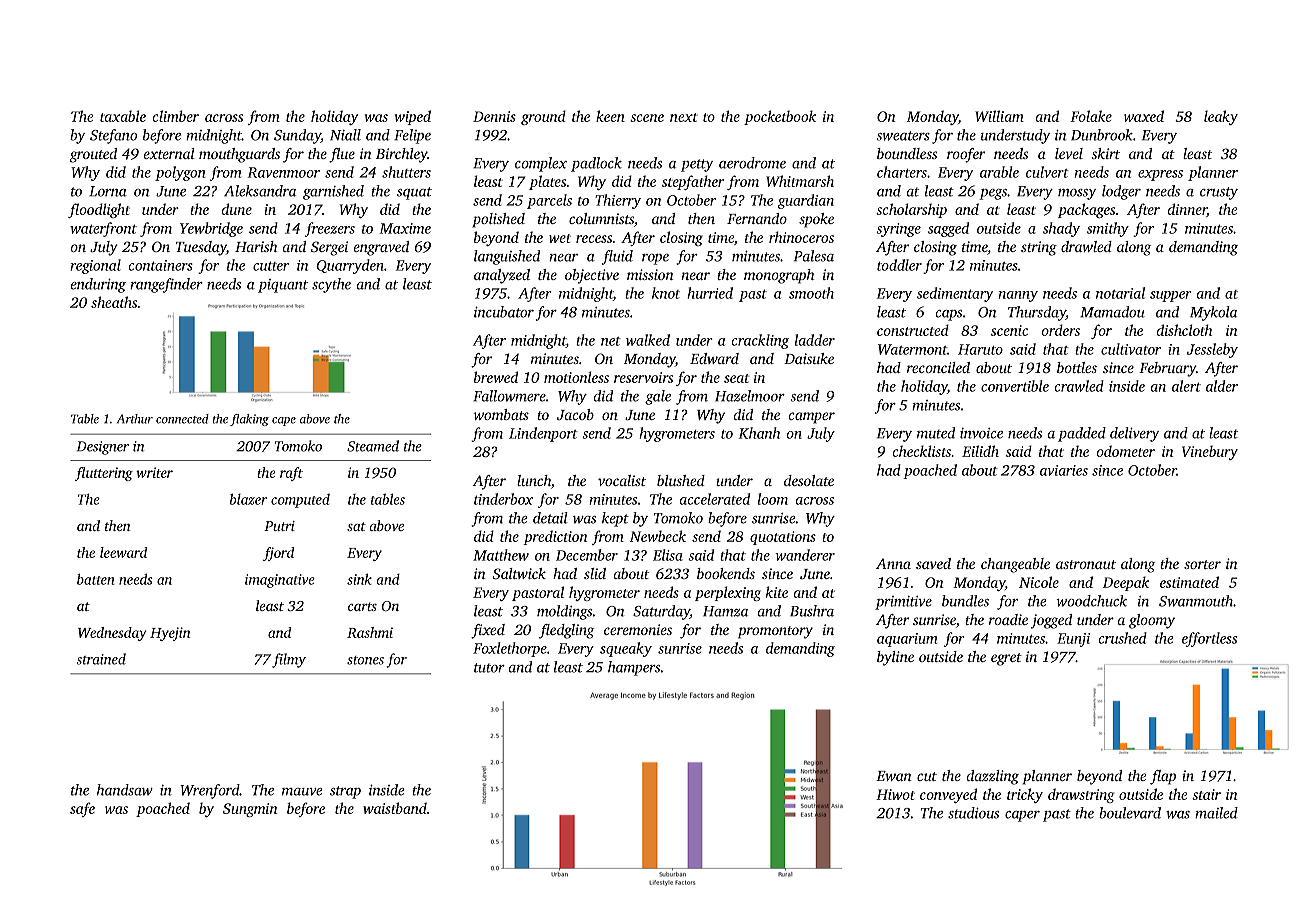  I want to click on aviaries, so click(1064, 470).
